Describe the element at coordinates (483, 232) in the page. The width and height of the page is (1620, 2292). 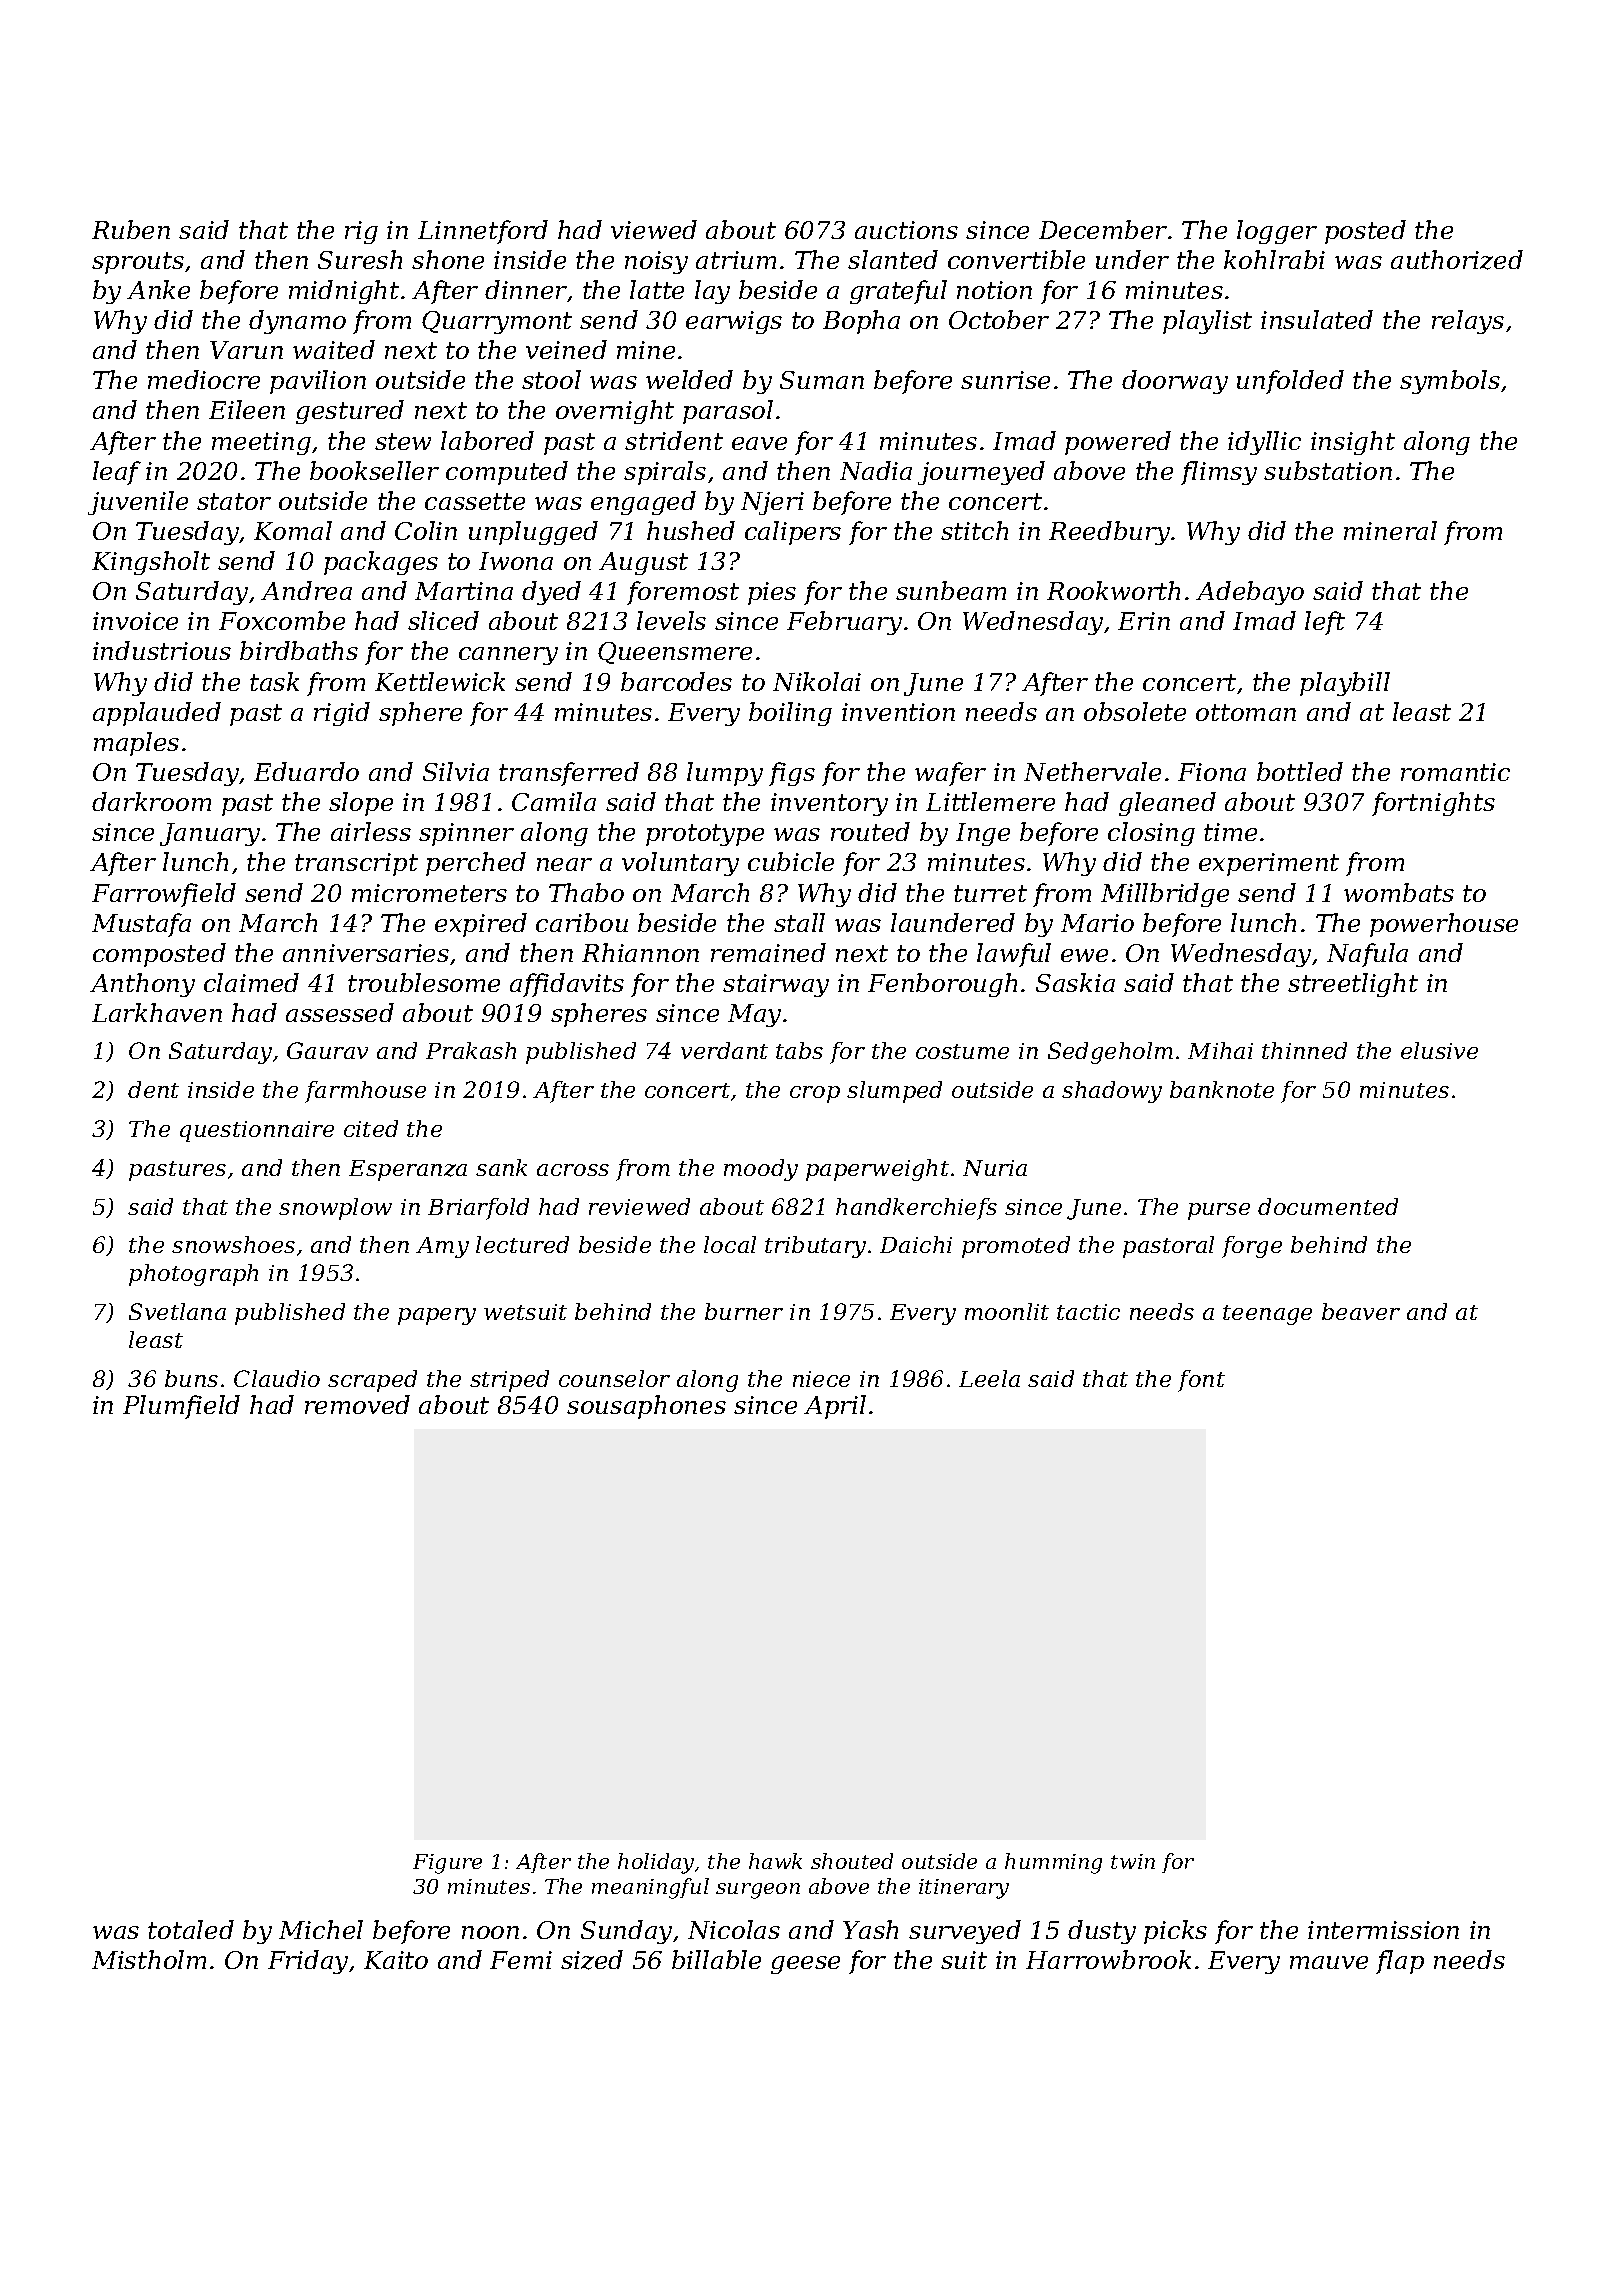
I see `Linnetford` at that location.
